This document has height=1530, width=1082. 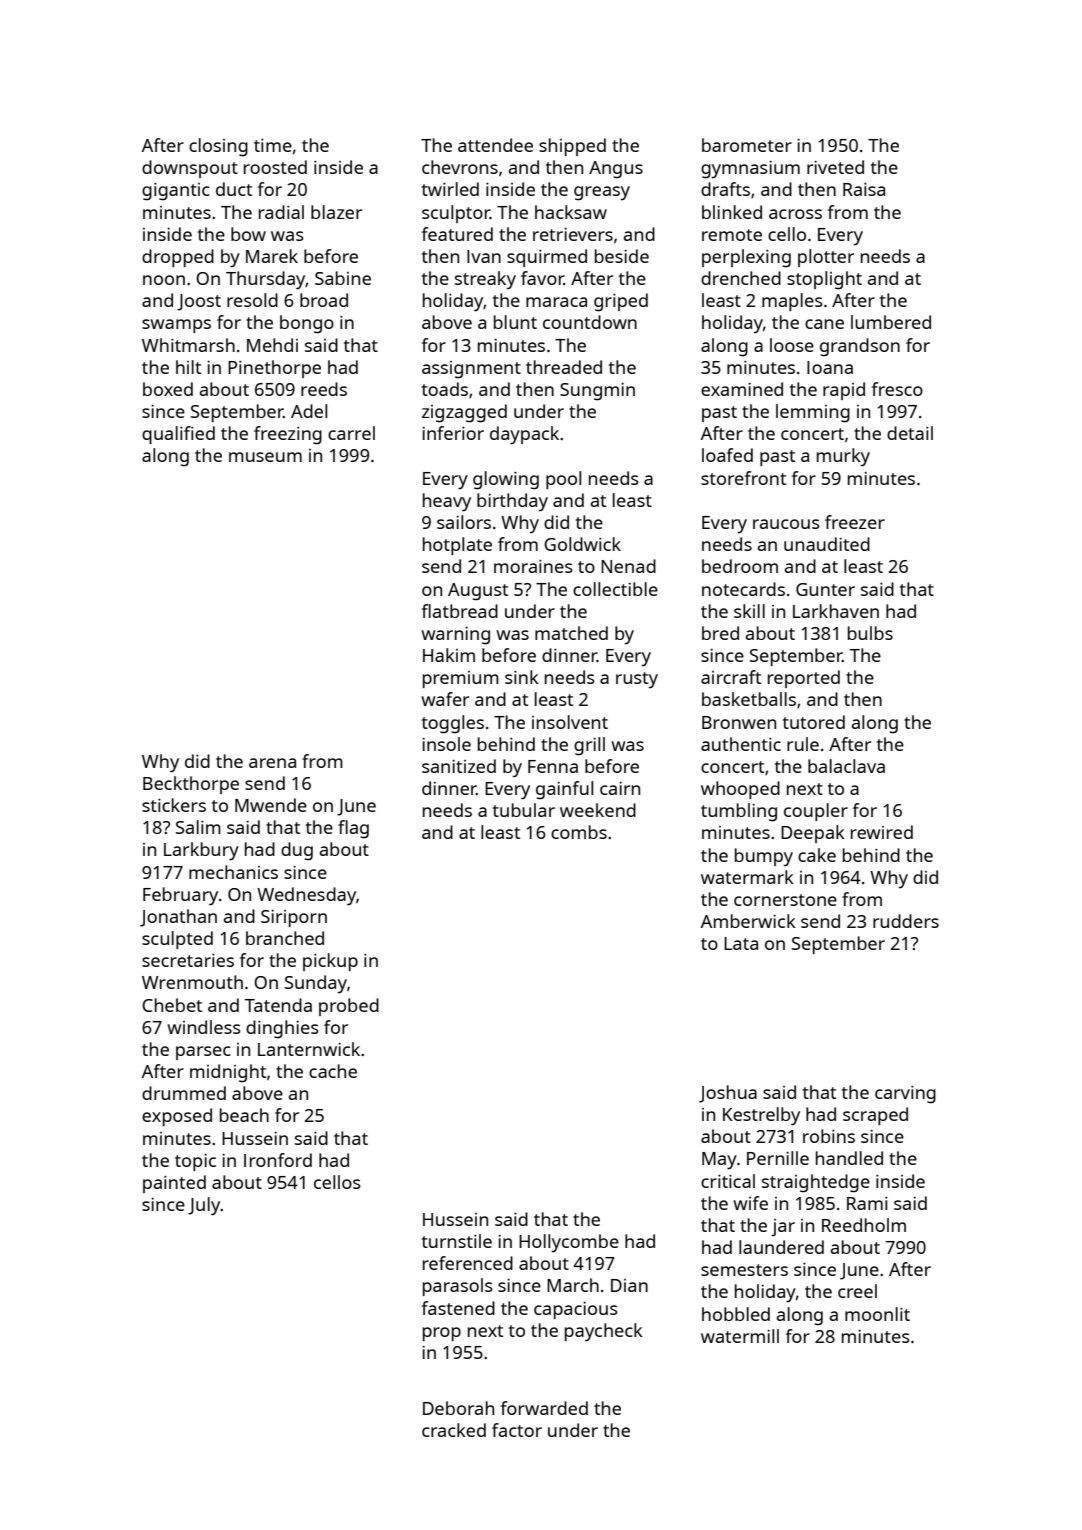 I want to click on bumpy, so click(x=764, y=857).
